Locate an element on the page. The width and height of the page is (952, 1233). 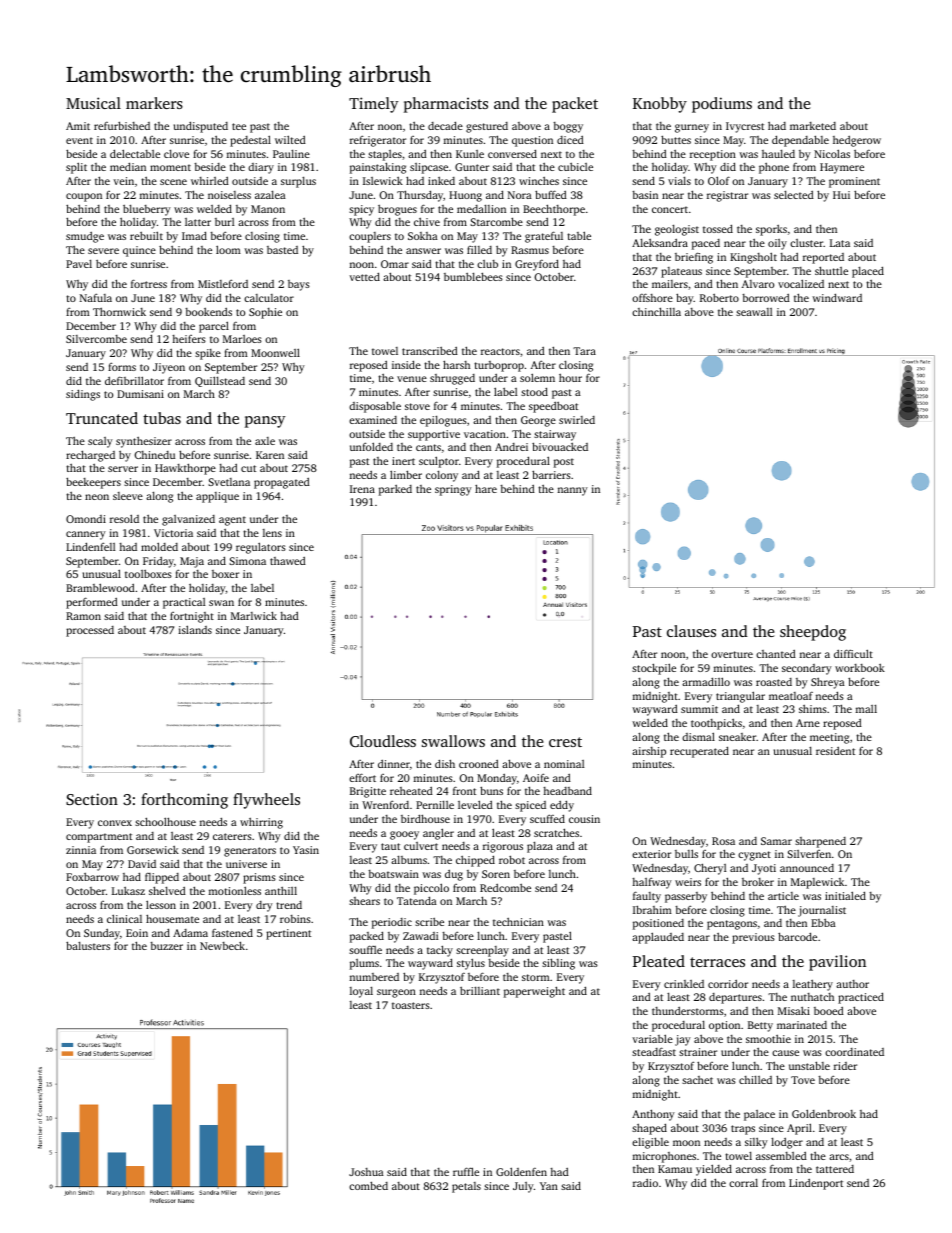
markers is located at coordinates (154, 103).
